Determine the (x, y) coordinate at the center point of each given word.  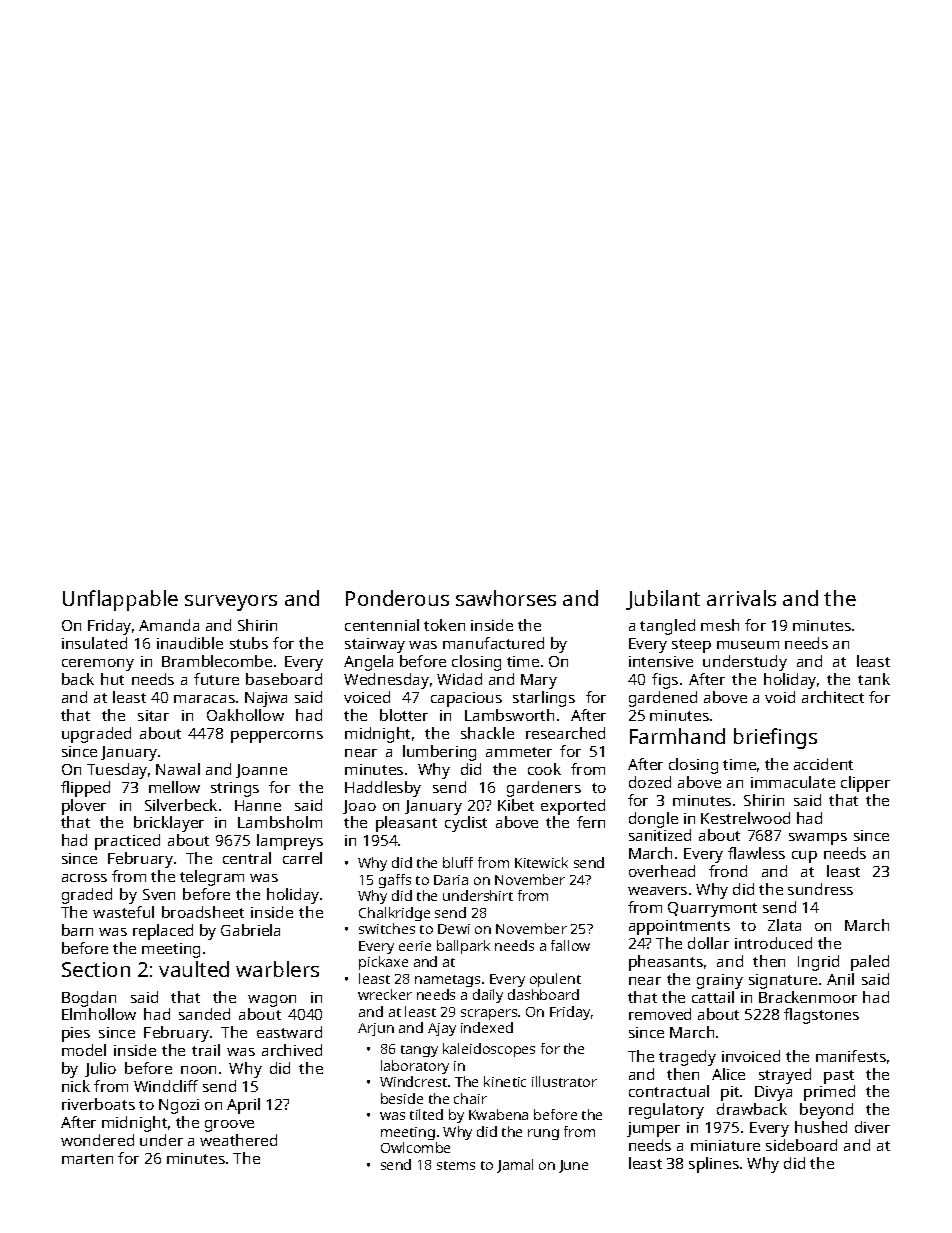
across (84, 878)
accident (823, 764)
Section (96, 969)
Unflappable (120, 600)
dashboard (543, 994)
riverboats (98, 1104)
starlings (544, 699)
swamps (818, 839)
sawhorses (506, 598)
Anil (840, 979)
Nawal (178, 769)
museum (748, 645)
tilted (426, 1114)
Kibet (516, 805)
